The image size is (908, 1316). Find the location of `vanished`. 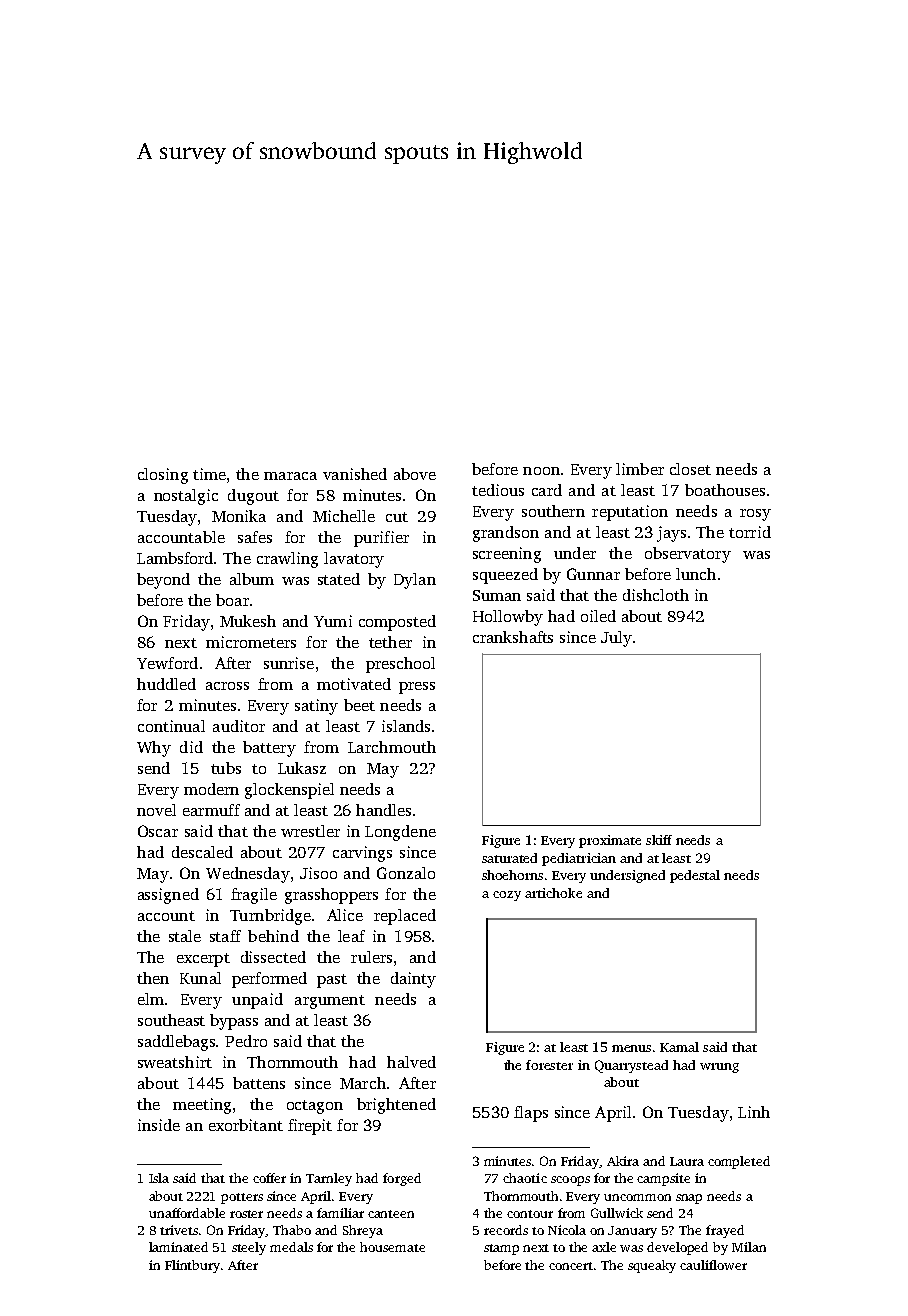

vanished is located at coordinates (355, 474).
